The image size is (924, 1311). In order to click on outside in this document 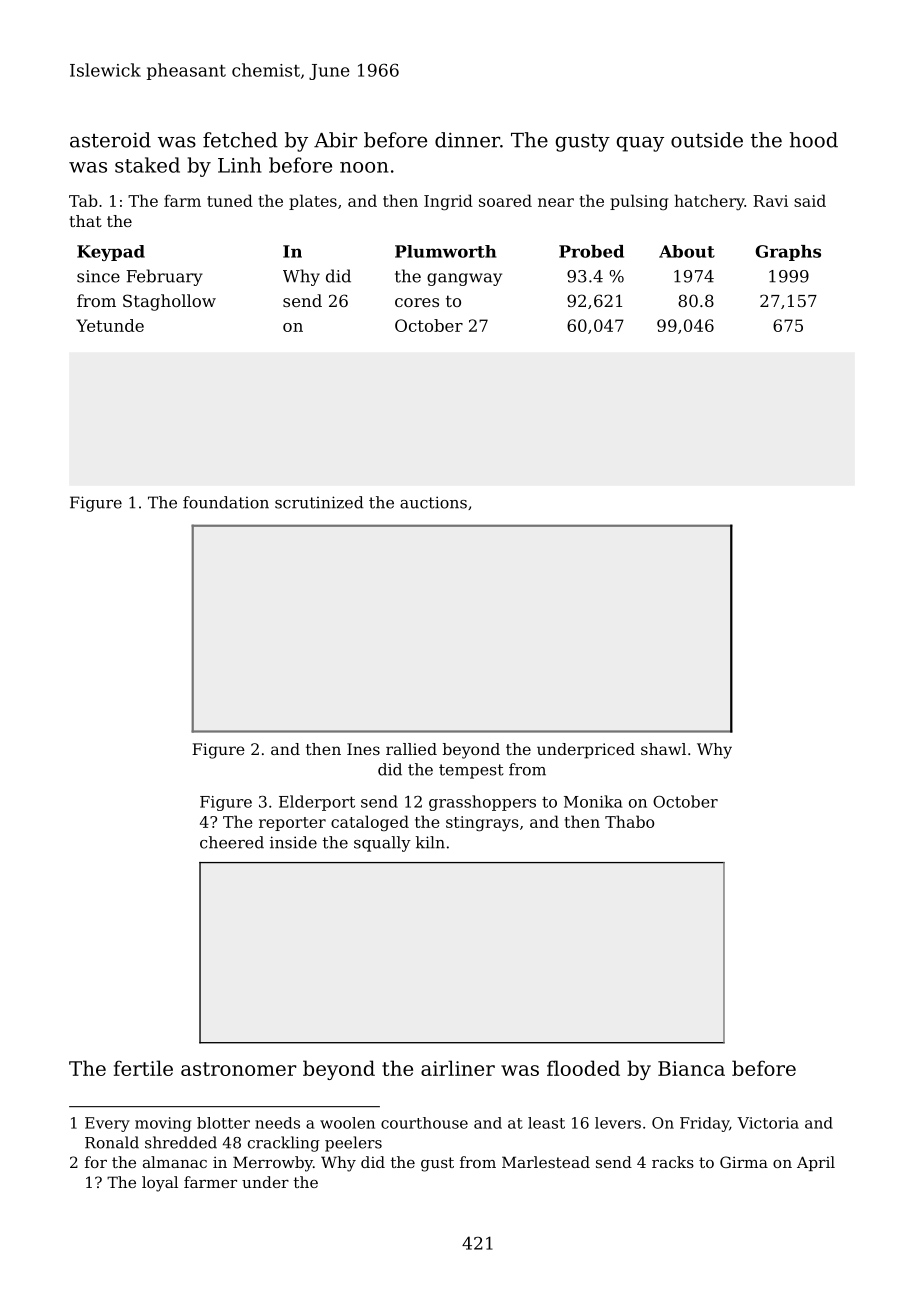, I will do `click(707, 140)`.
